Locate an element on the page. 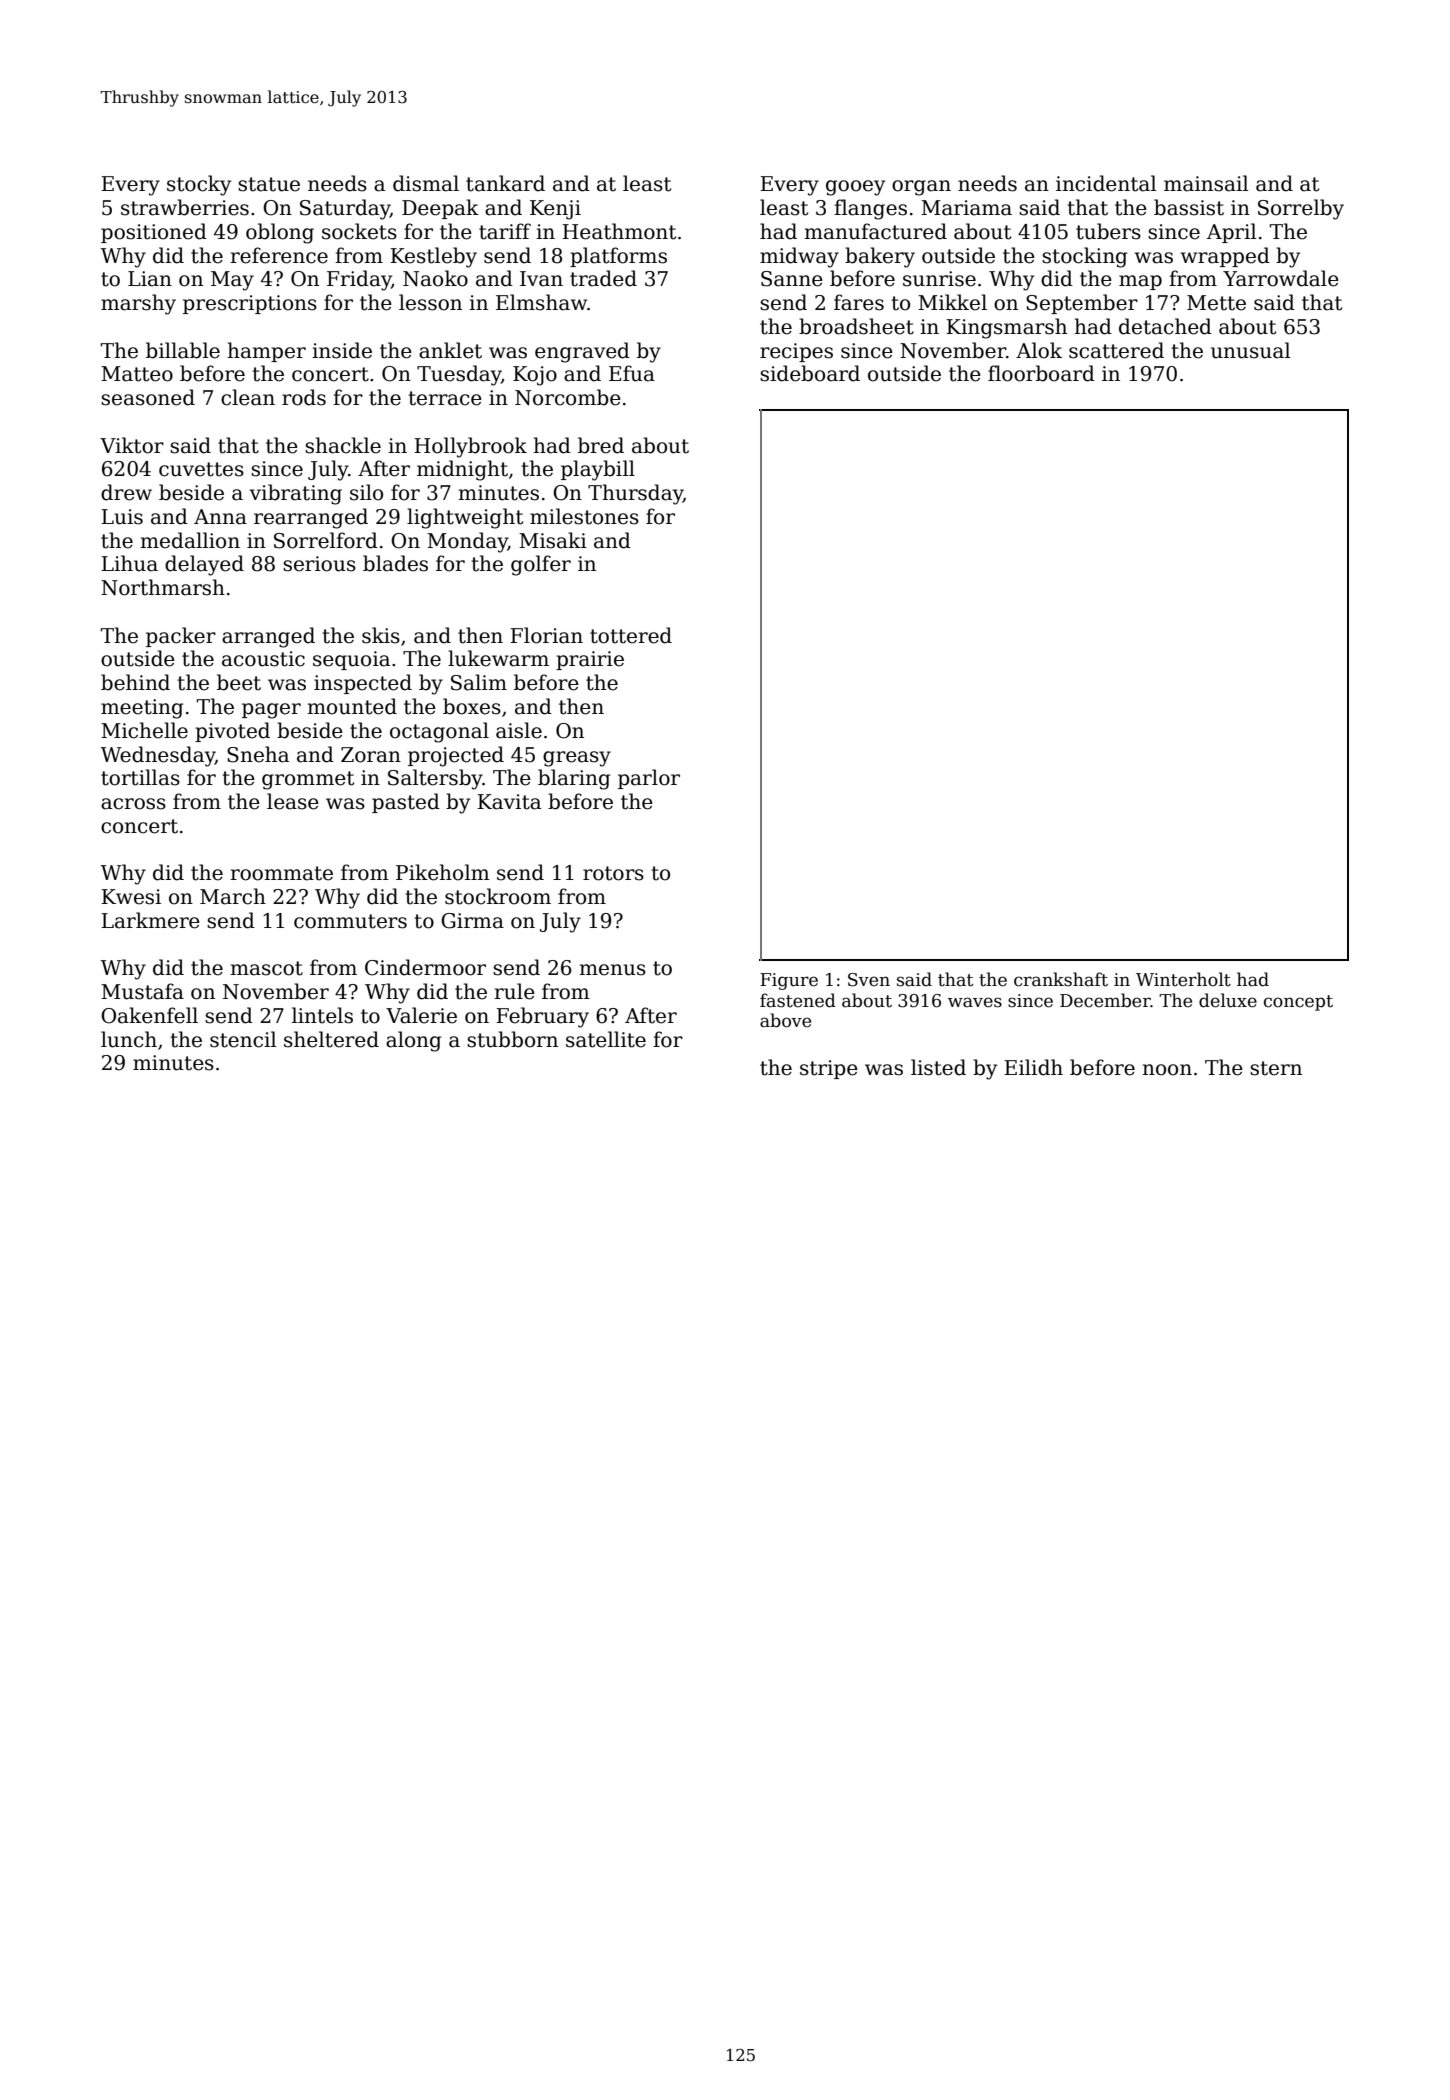 The width and height of the page is (1450, 2100). Efua is located at coordinates (632, 373).
